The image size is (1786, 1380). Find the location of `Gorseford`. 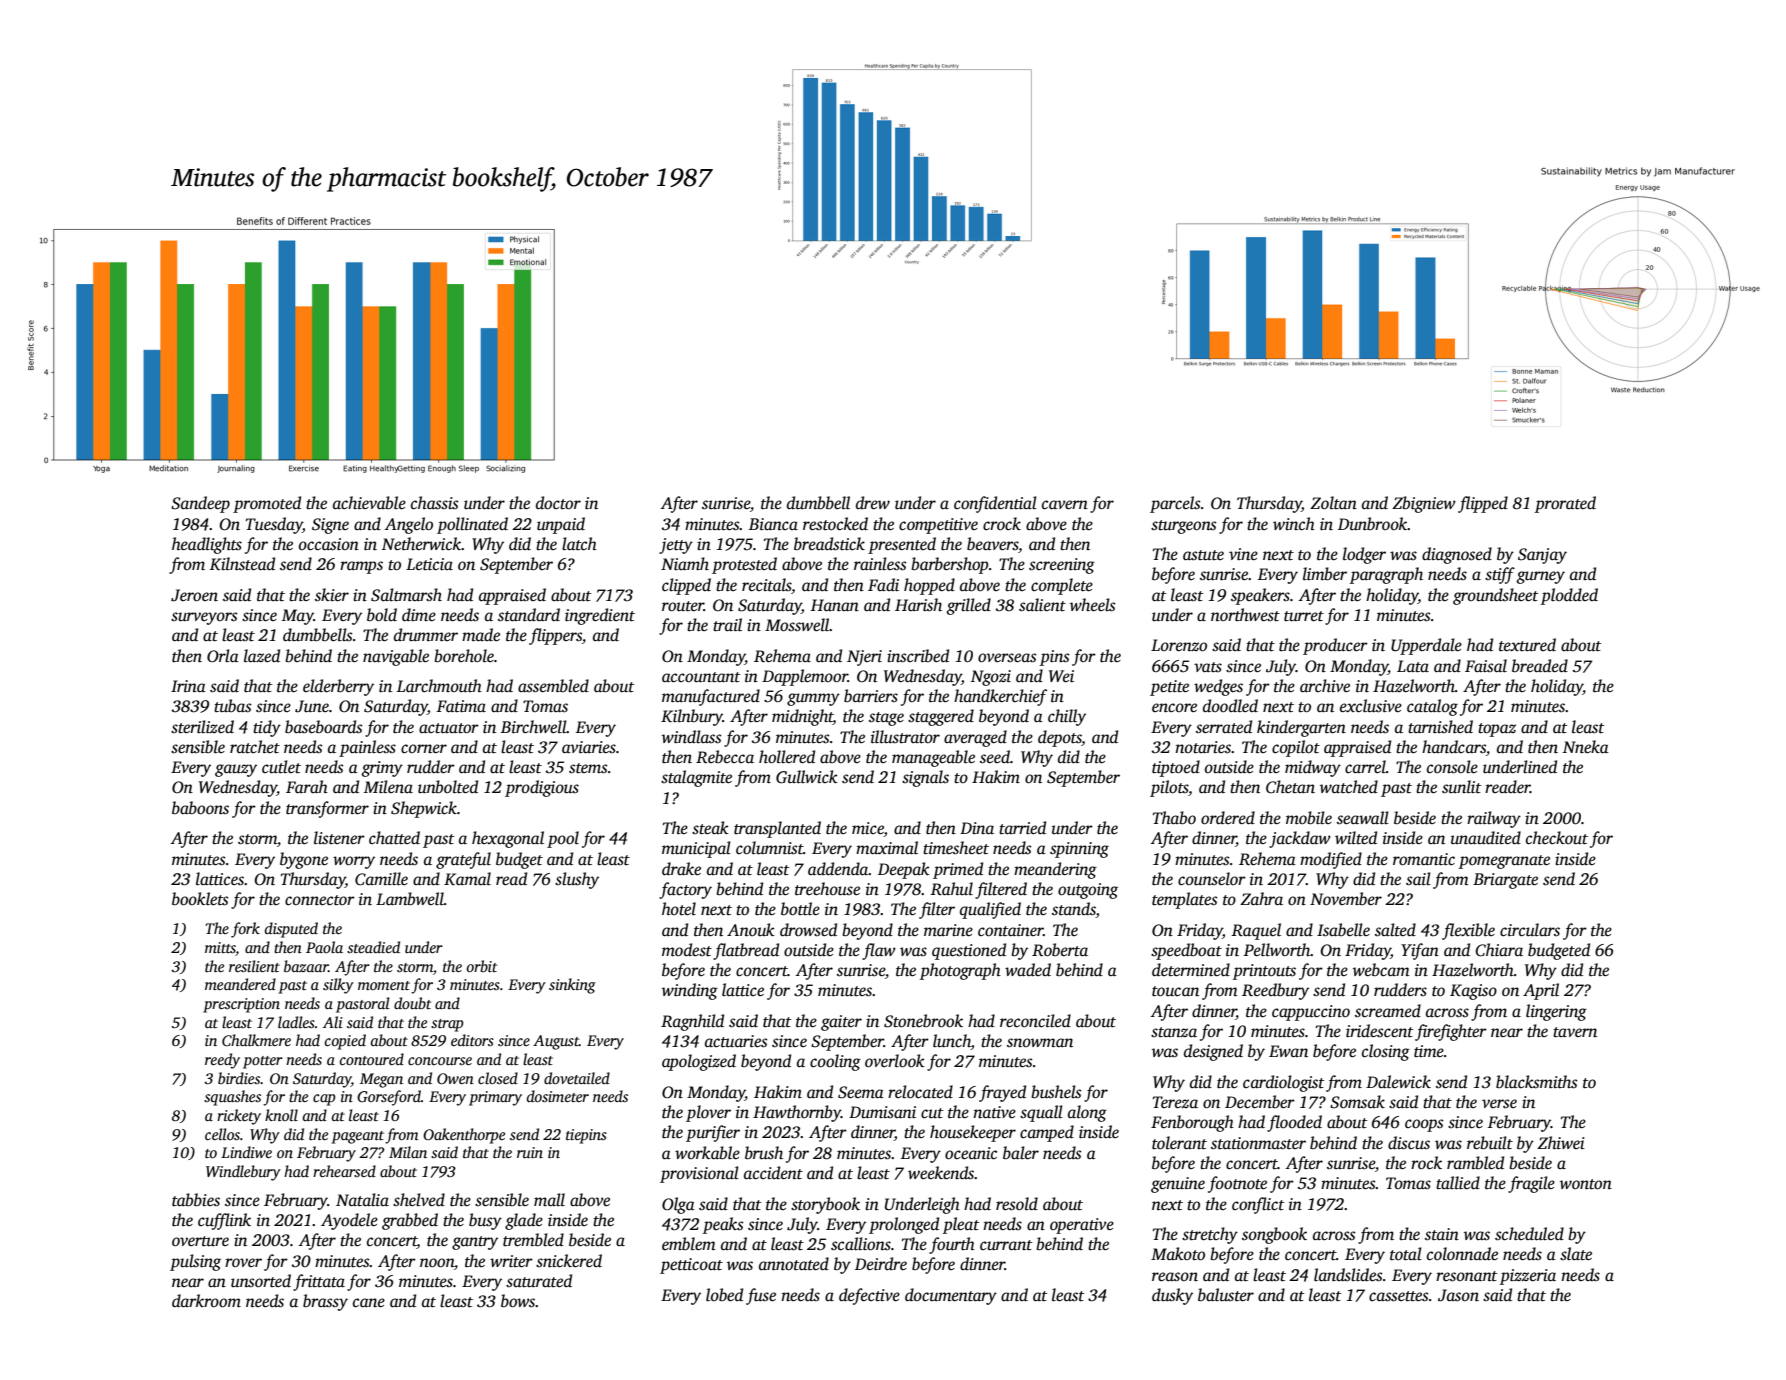

Gorseford is located at coordinates (389, 1098).
